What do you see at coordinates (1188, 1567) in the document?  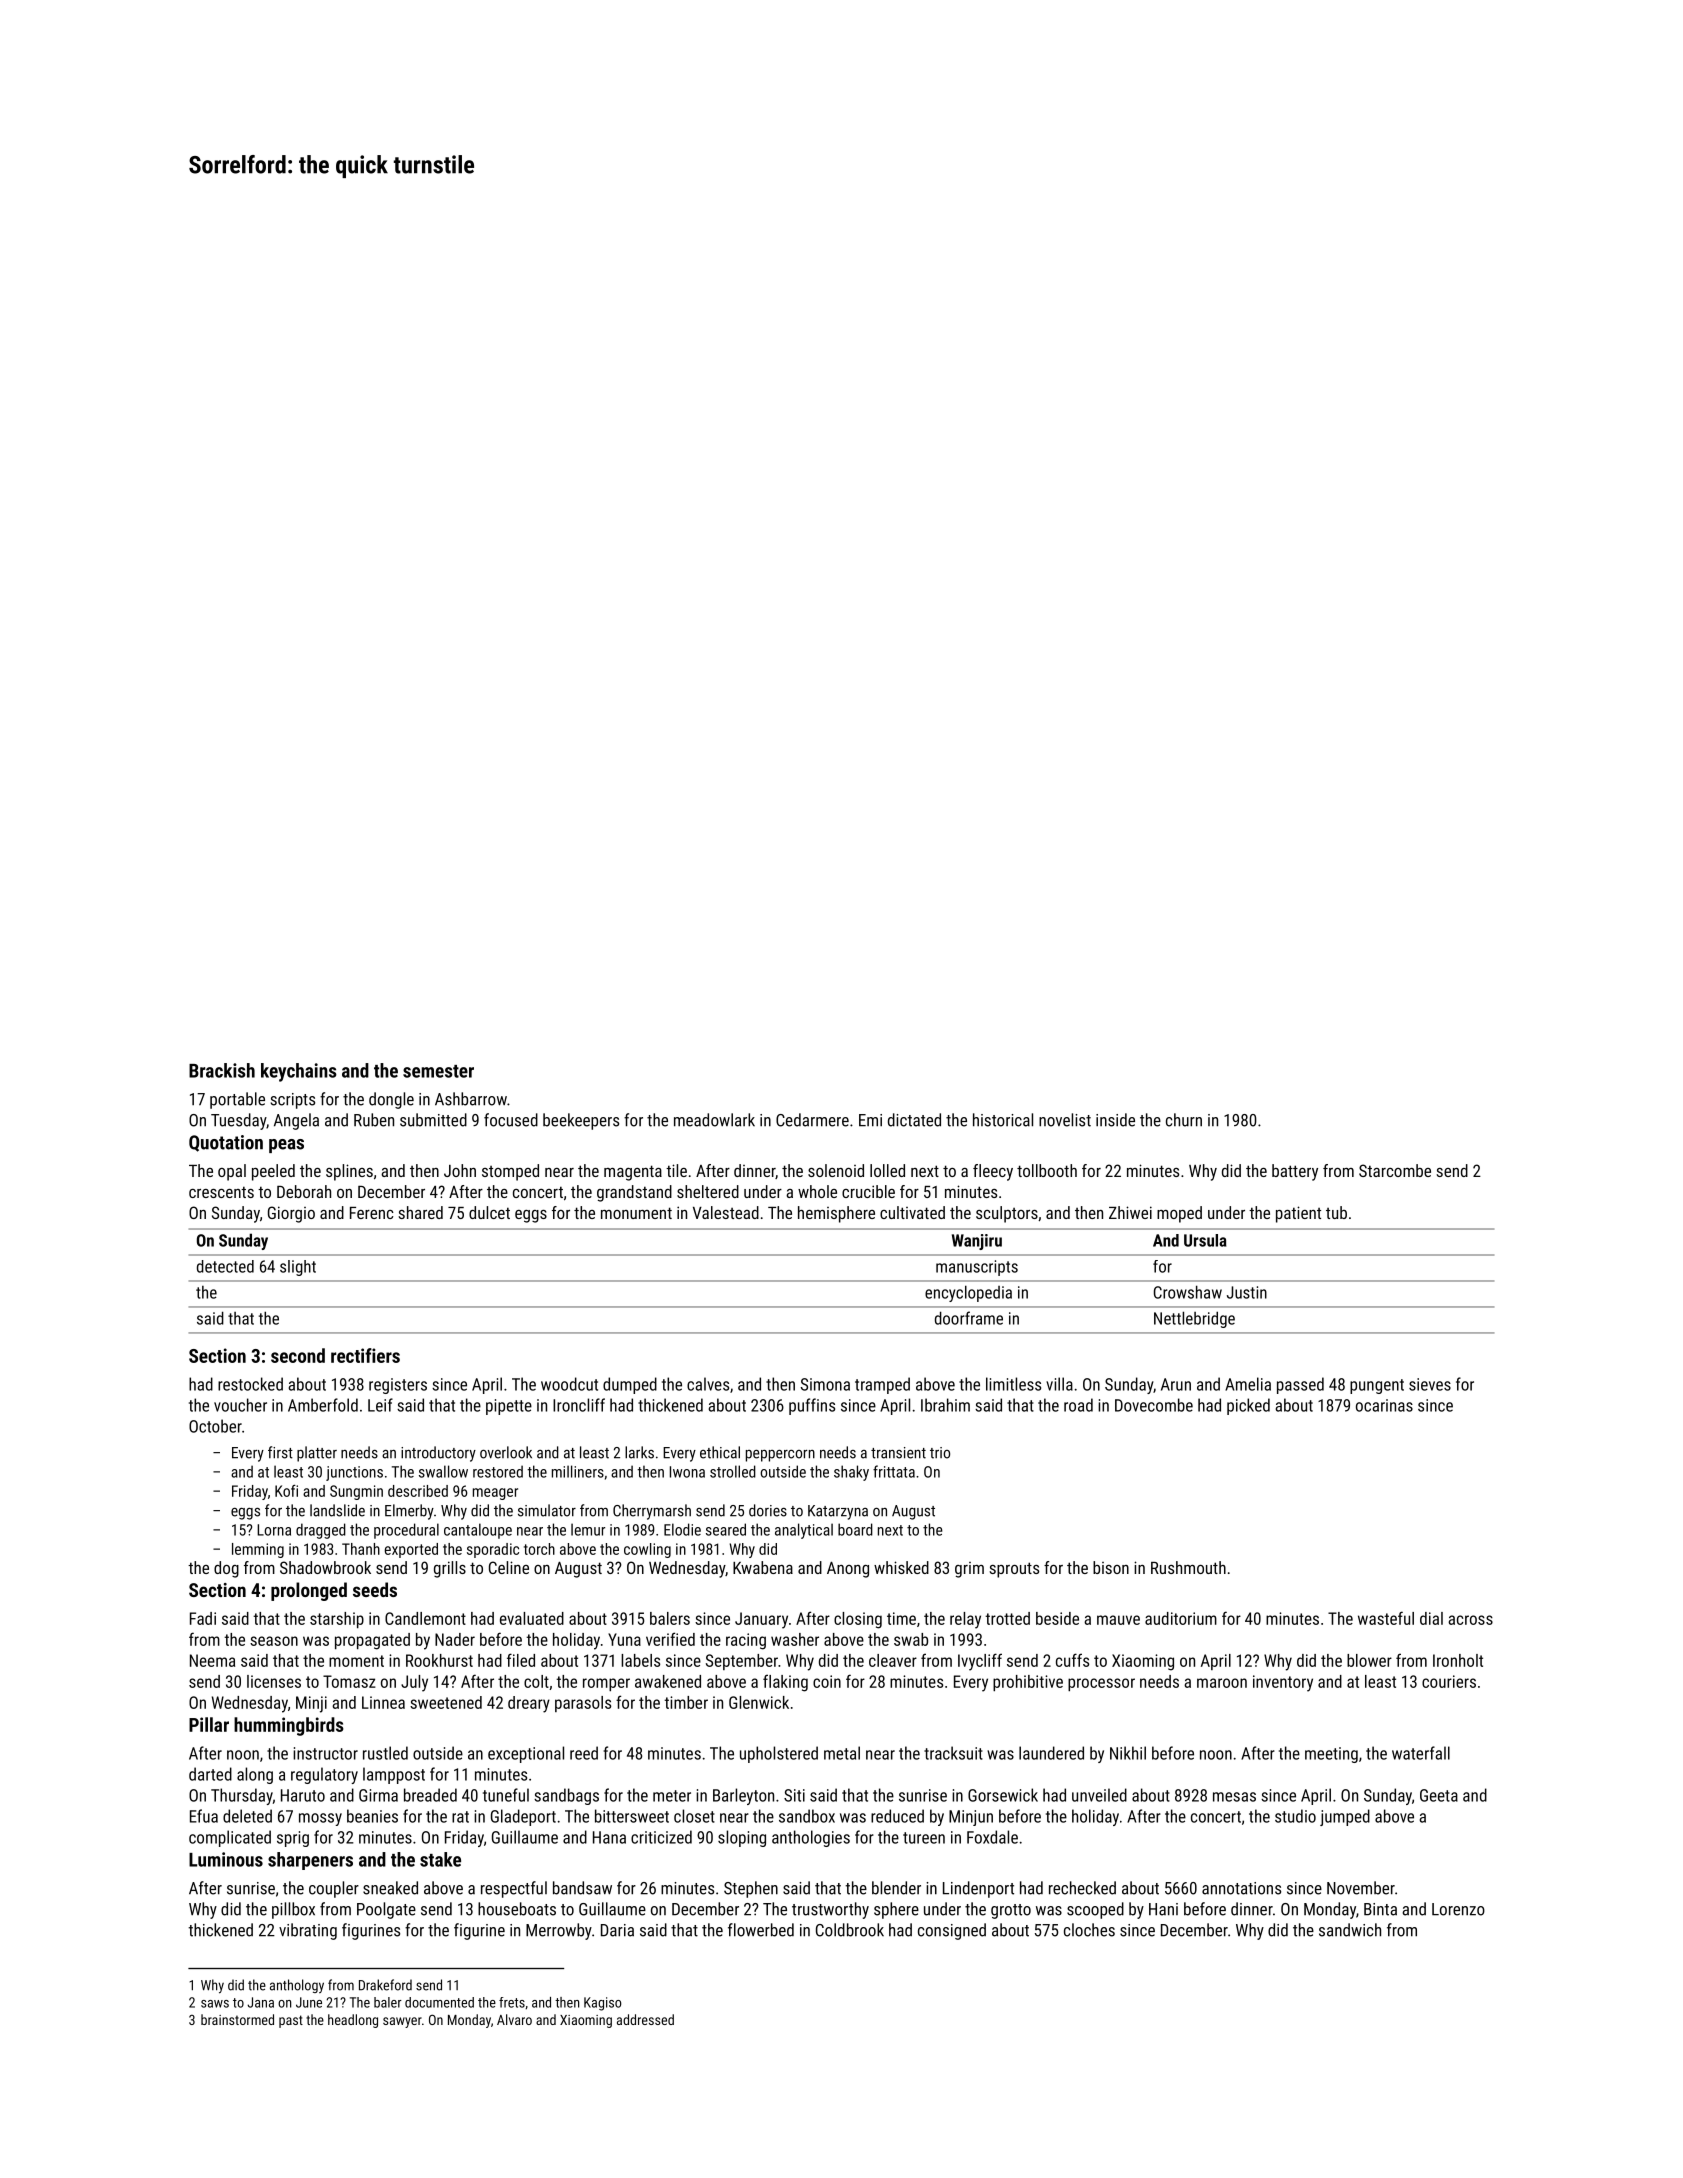 I see `Rushmouth` at bounding box center [1188, 1567].
